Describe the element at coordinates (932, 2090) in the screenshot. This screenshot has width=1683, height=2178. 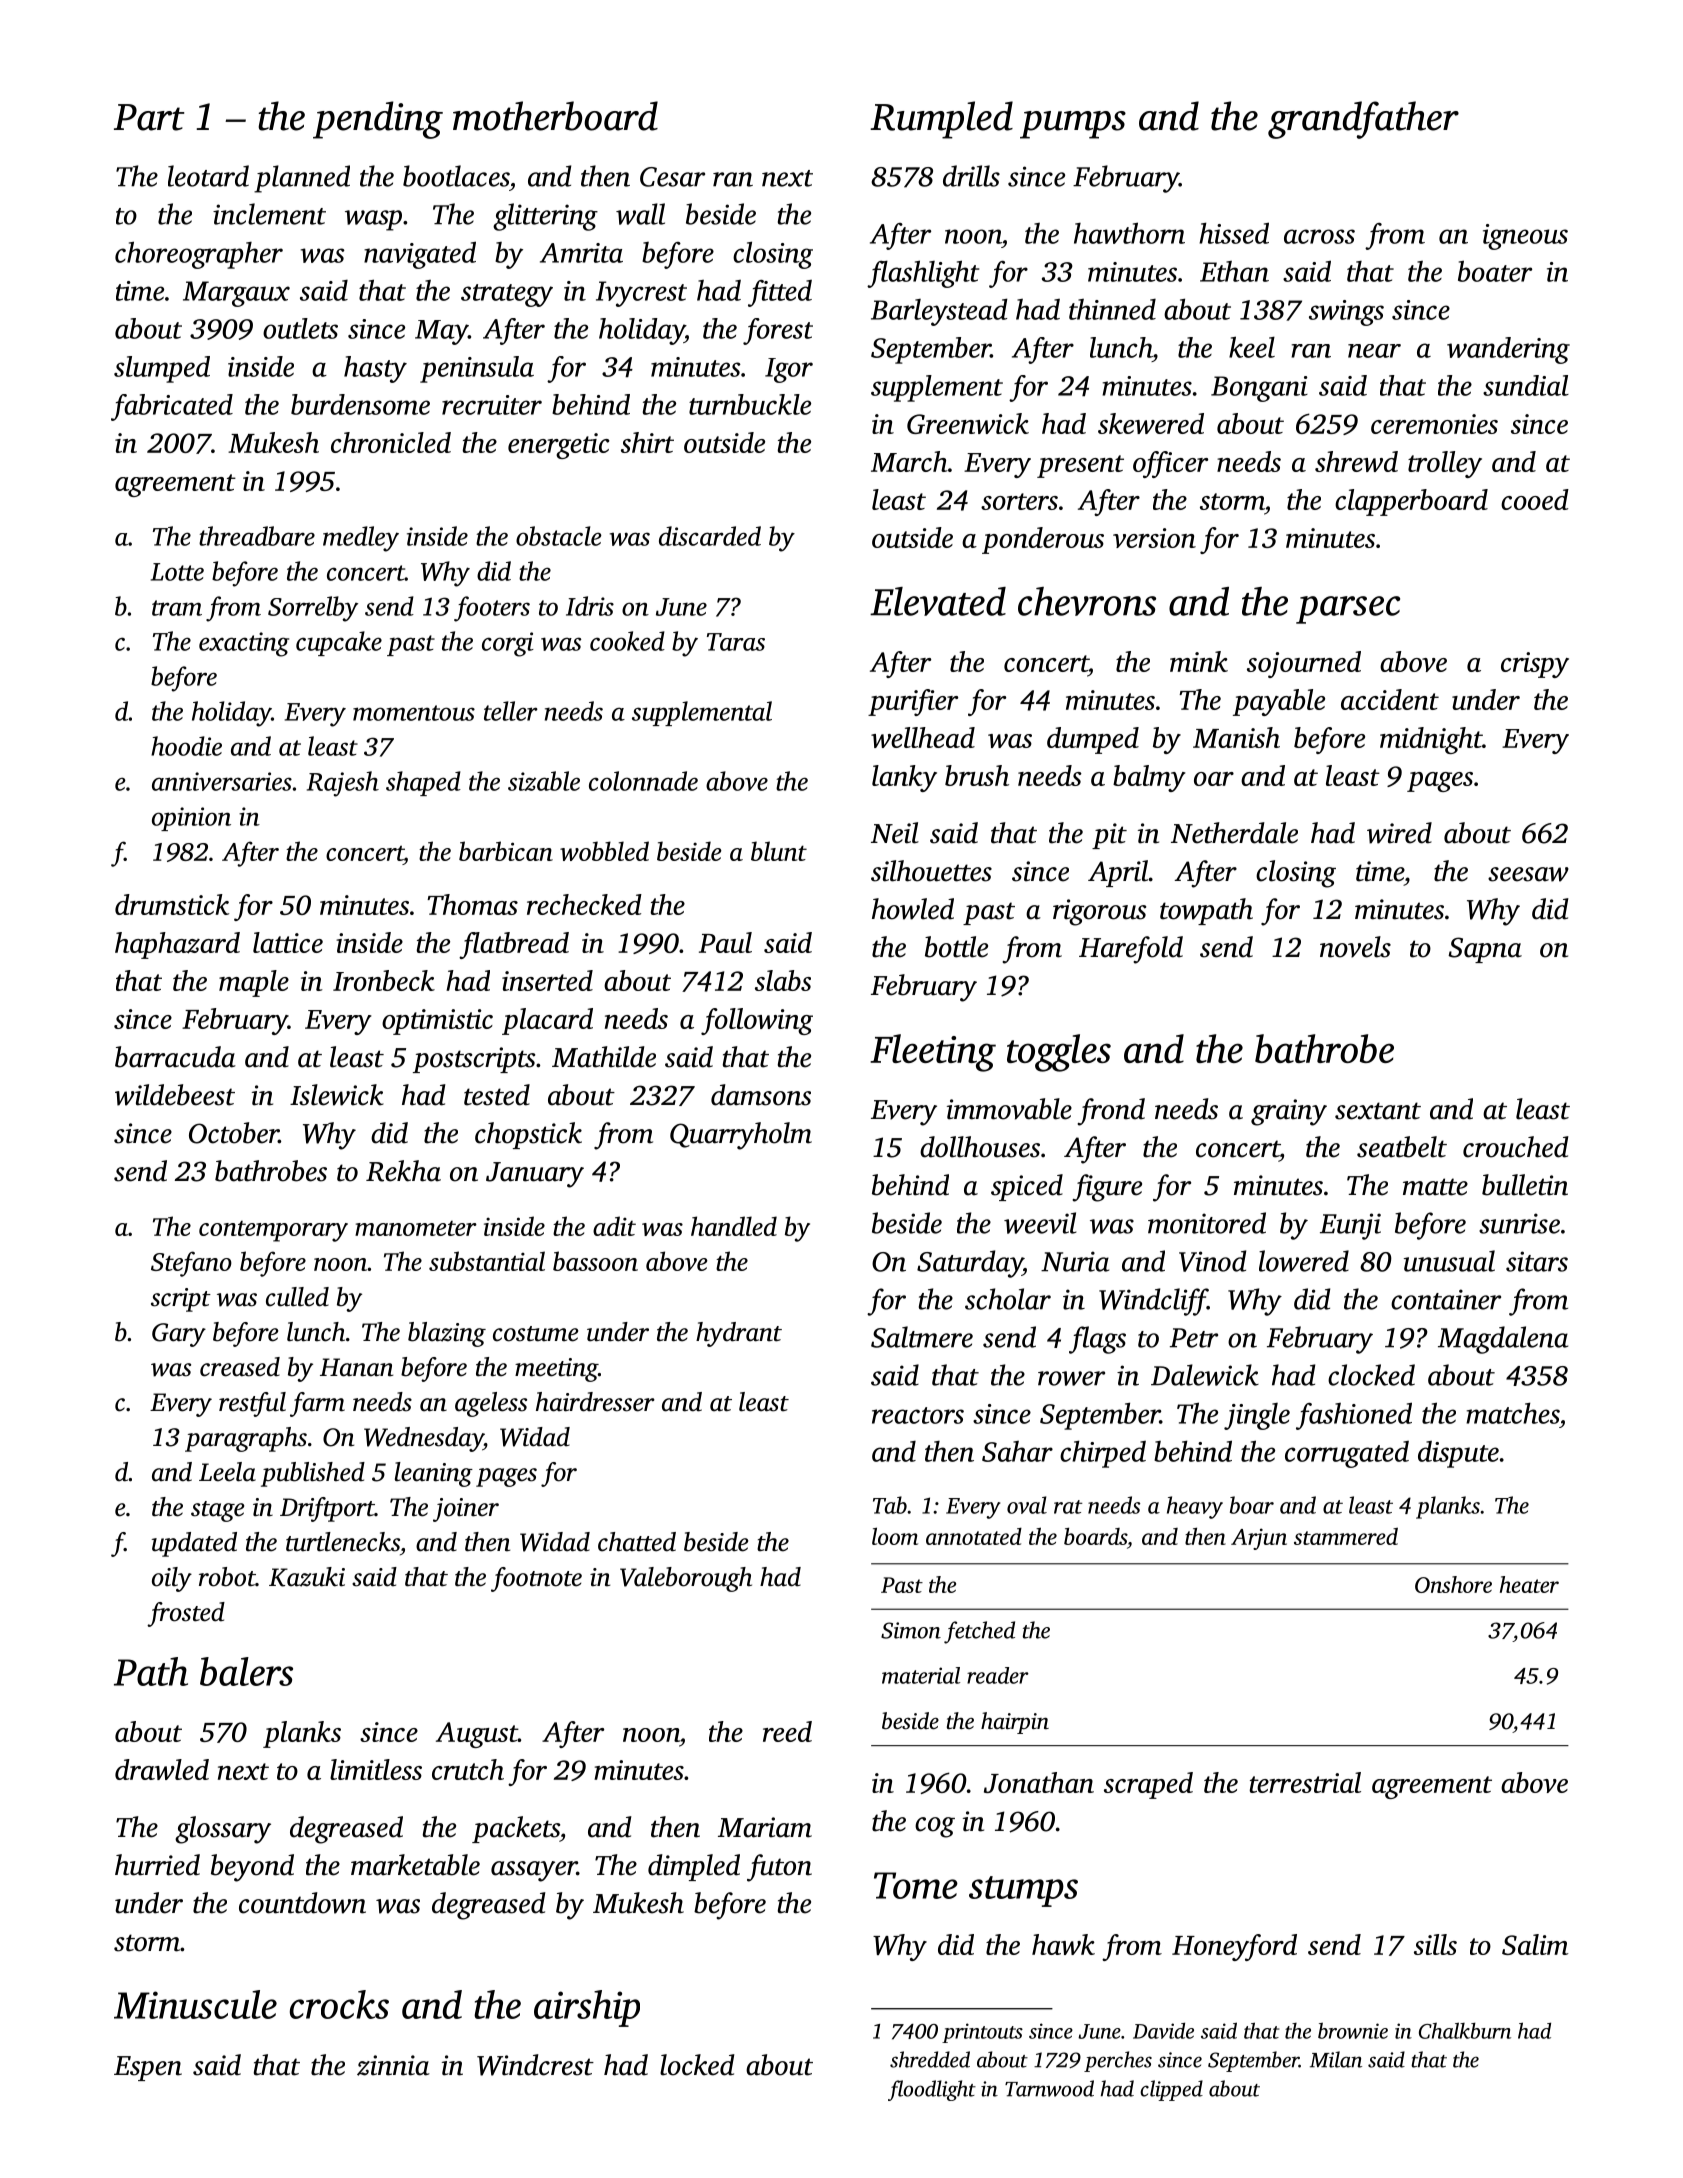
I see `floodlight` at that location.
